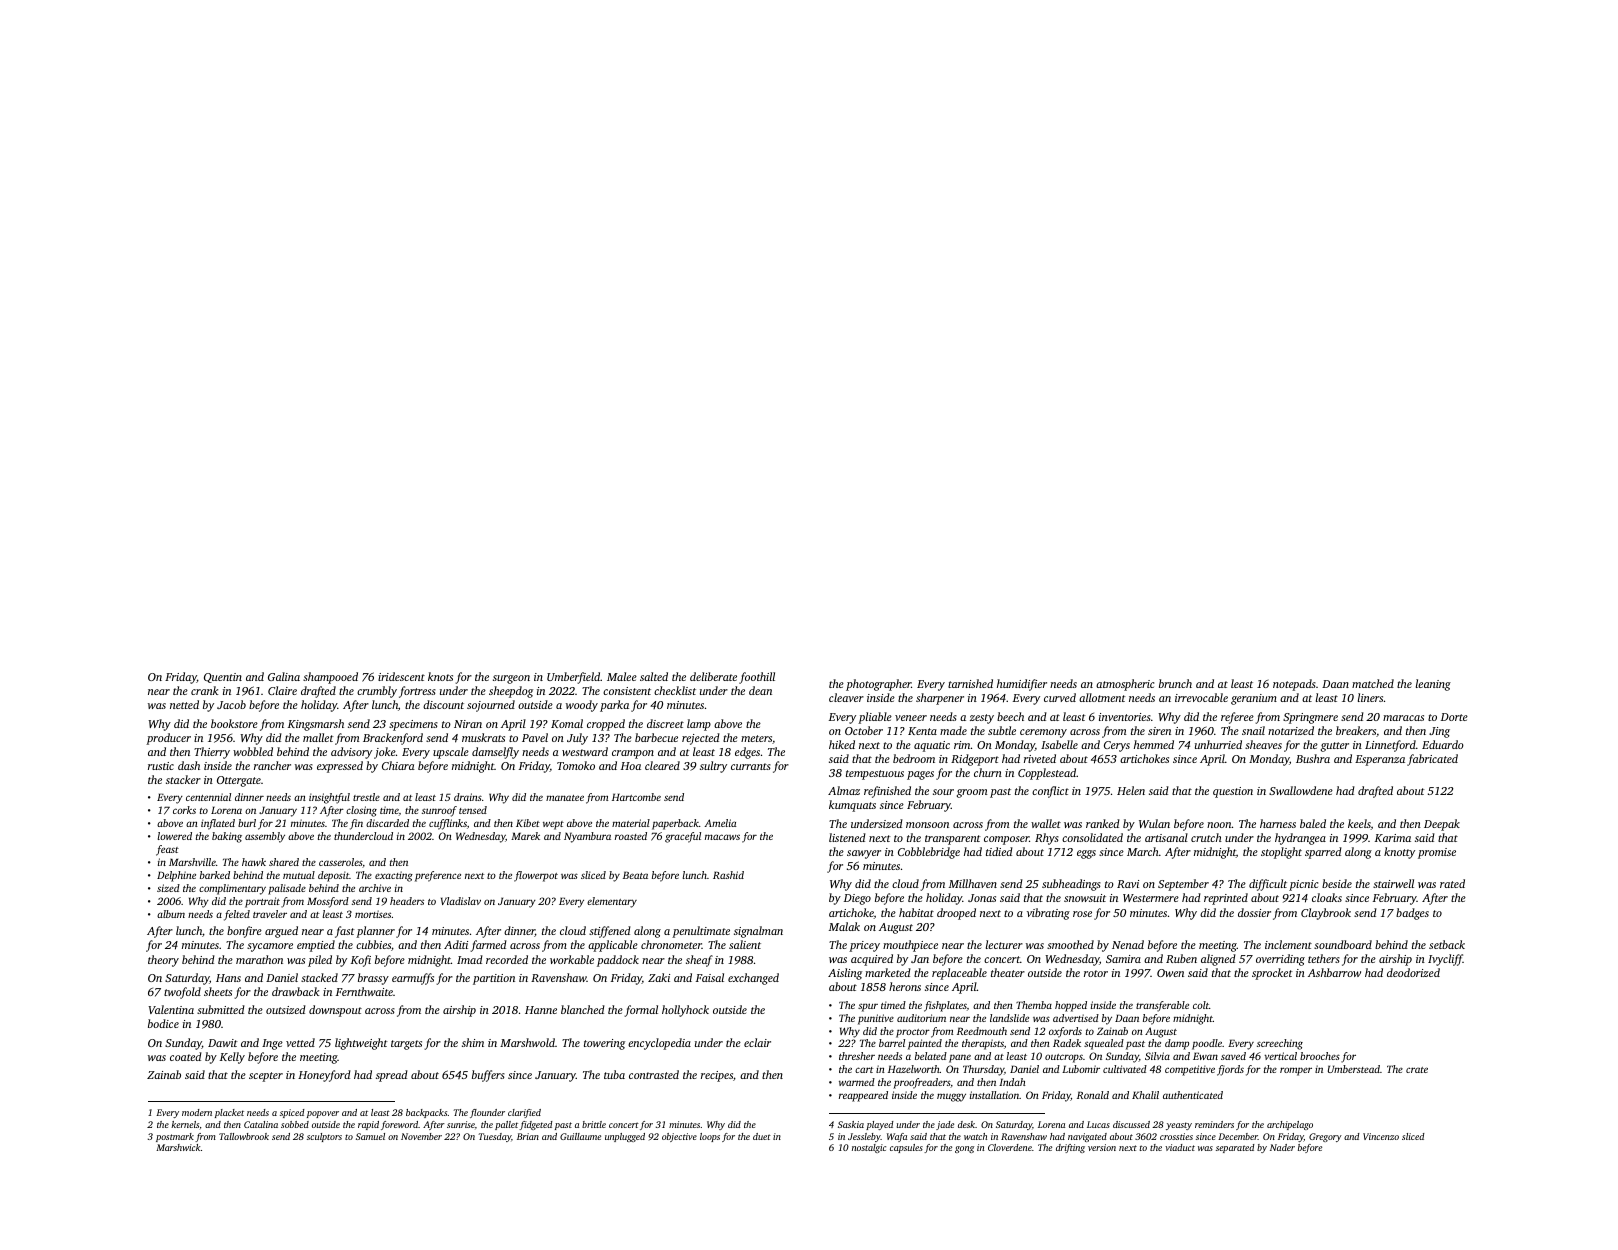  Describe the element at coordinates (1280, 960) in the document. I see `overriding` at that location.
